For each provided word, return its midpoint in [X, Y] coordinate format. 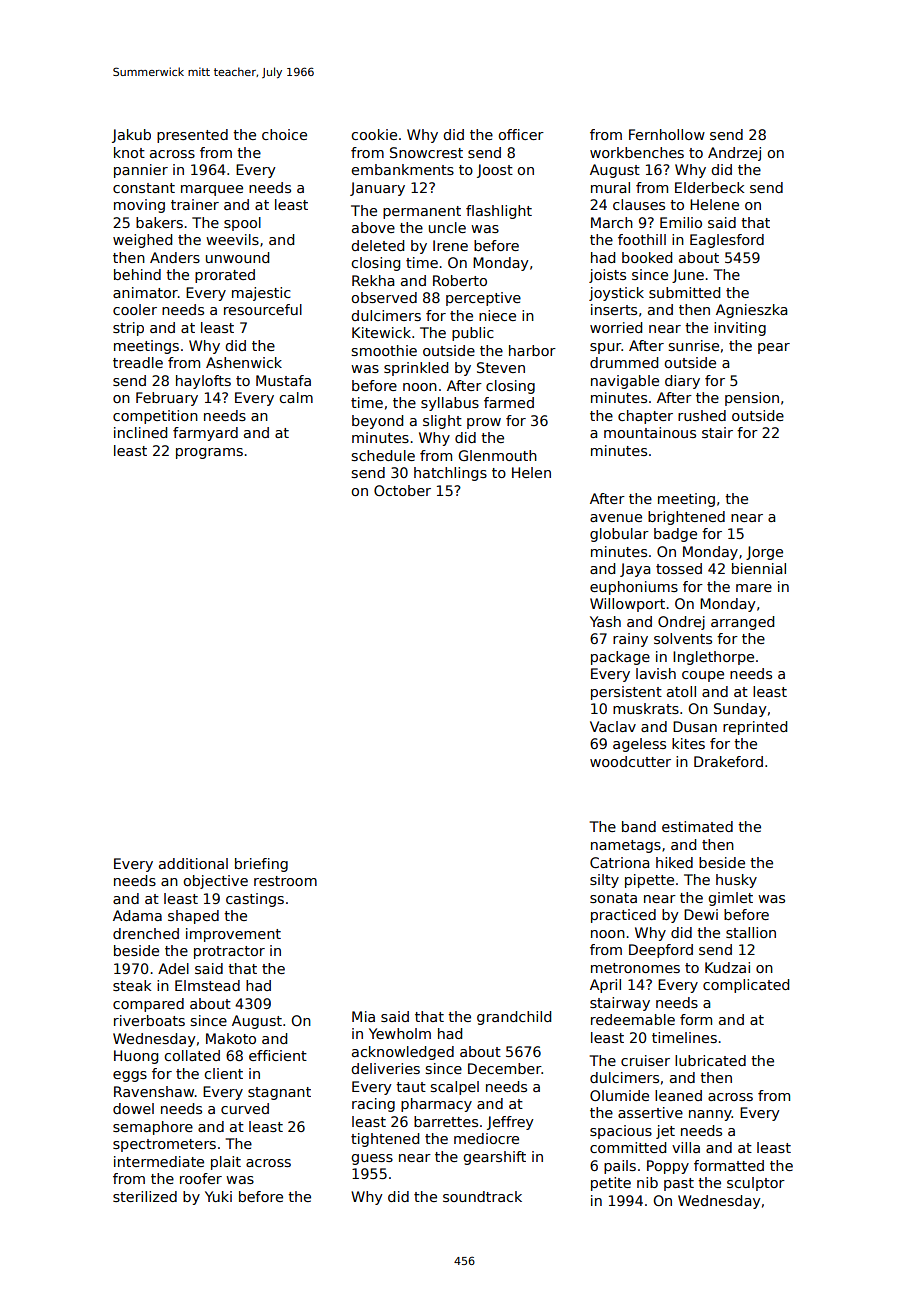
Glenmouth [497, 455]
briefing [261, 865]
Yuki [218, 1196]
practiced [623, 916]
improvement [233, 935]
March [612, 222]
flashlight [499, 212]
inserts [614, 309]
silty [604, 881]
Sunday [740, 710]
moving [139, 206]
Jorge [764, 553]
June [688, 276]
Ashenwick [244, 362]
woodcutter [630, 761]
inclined [140, 432]
